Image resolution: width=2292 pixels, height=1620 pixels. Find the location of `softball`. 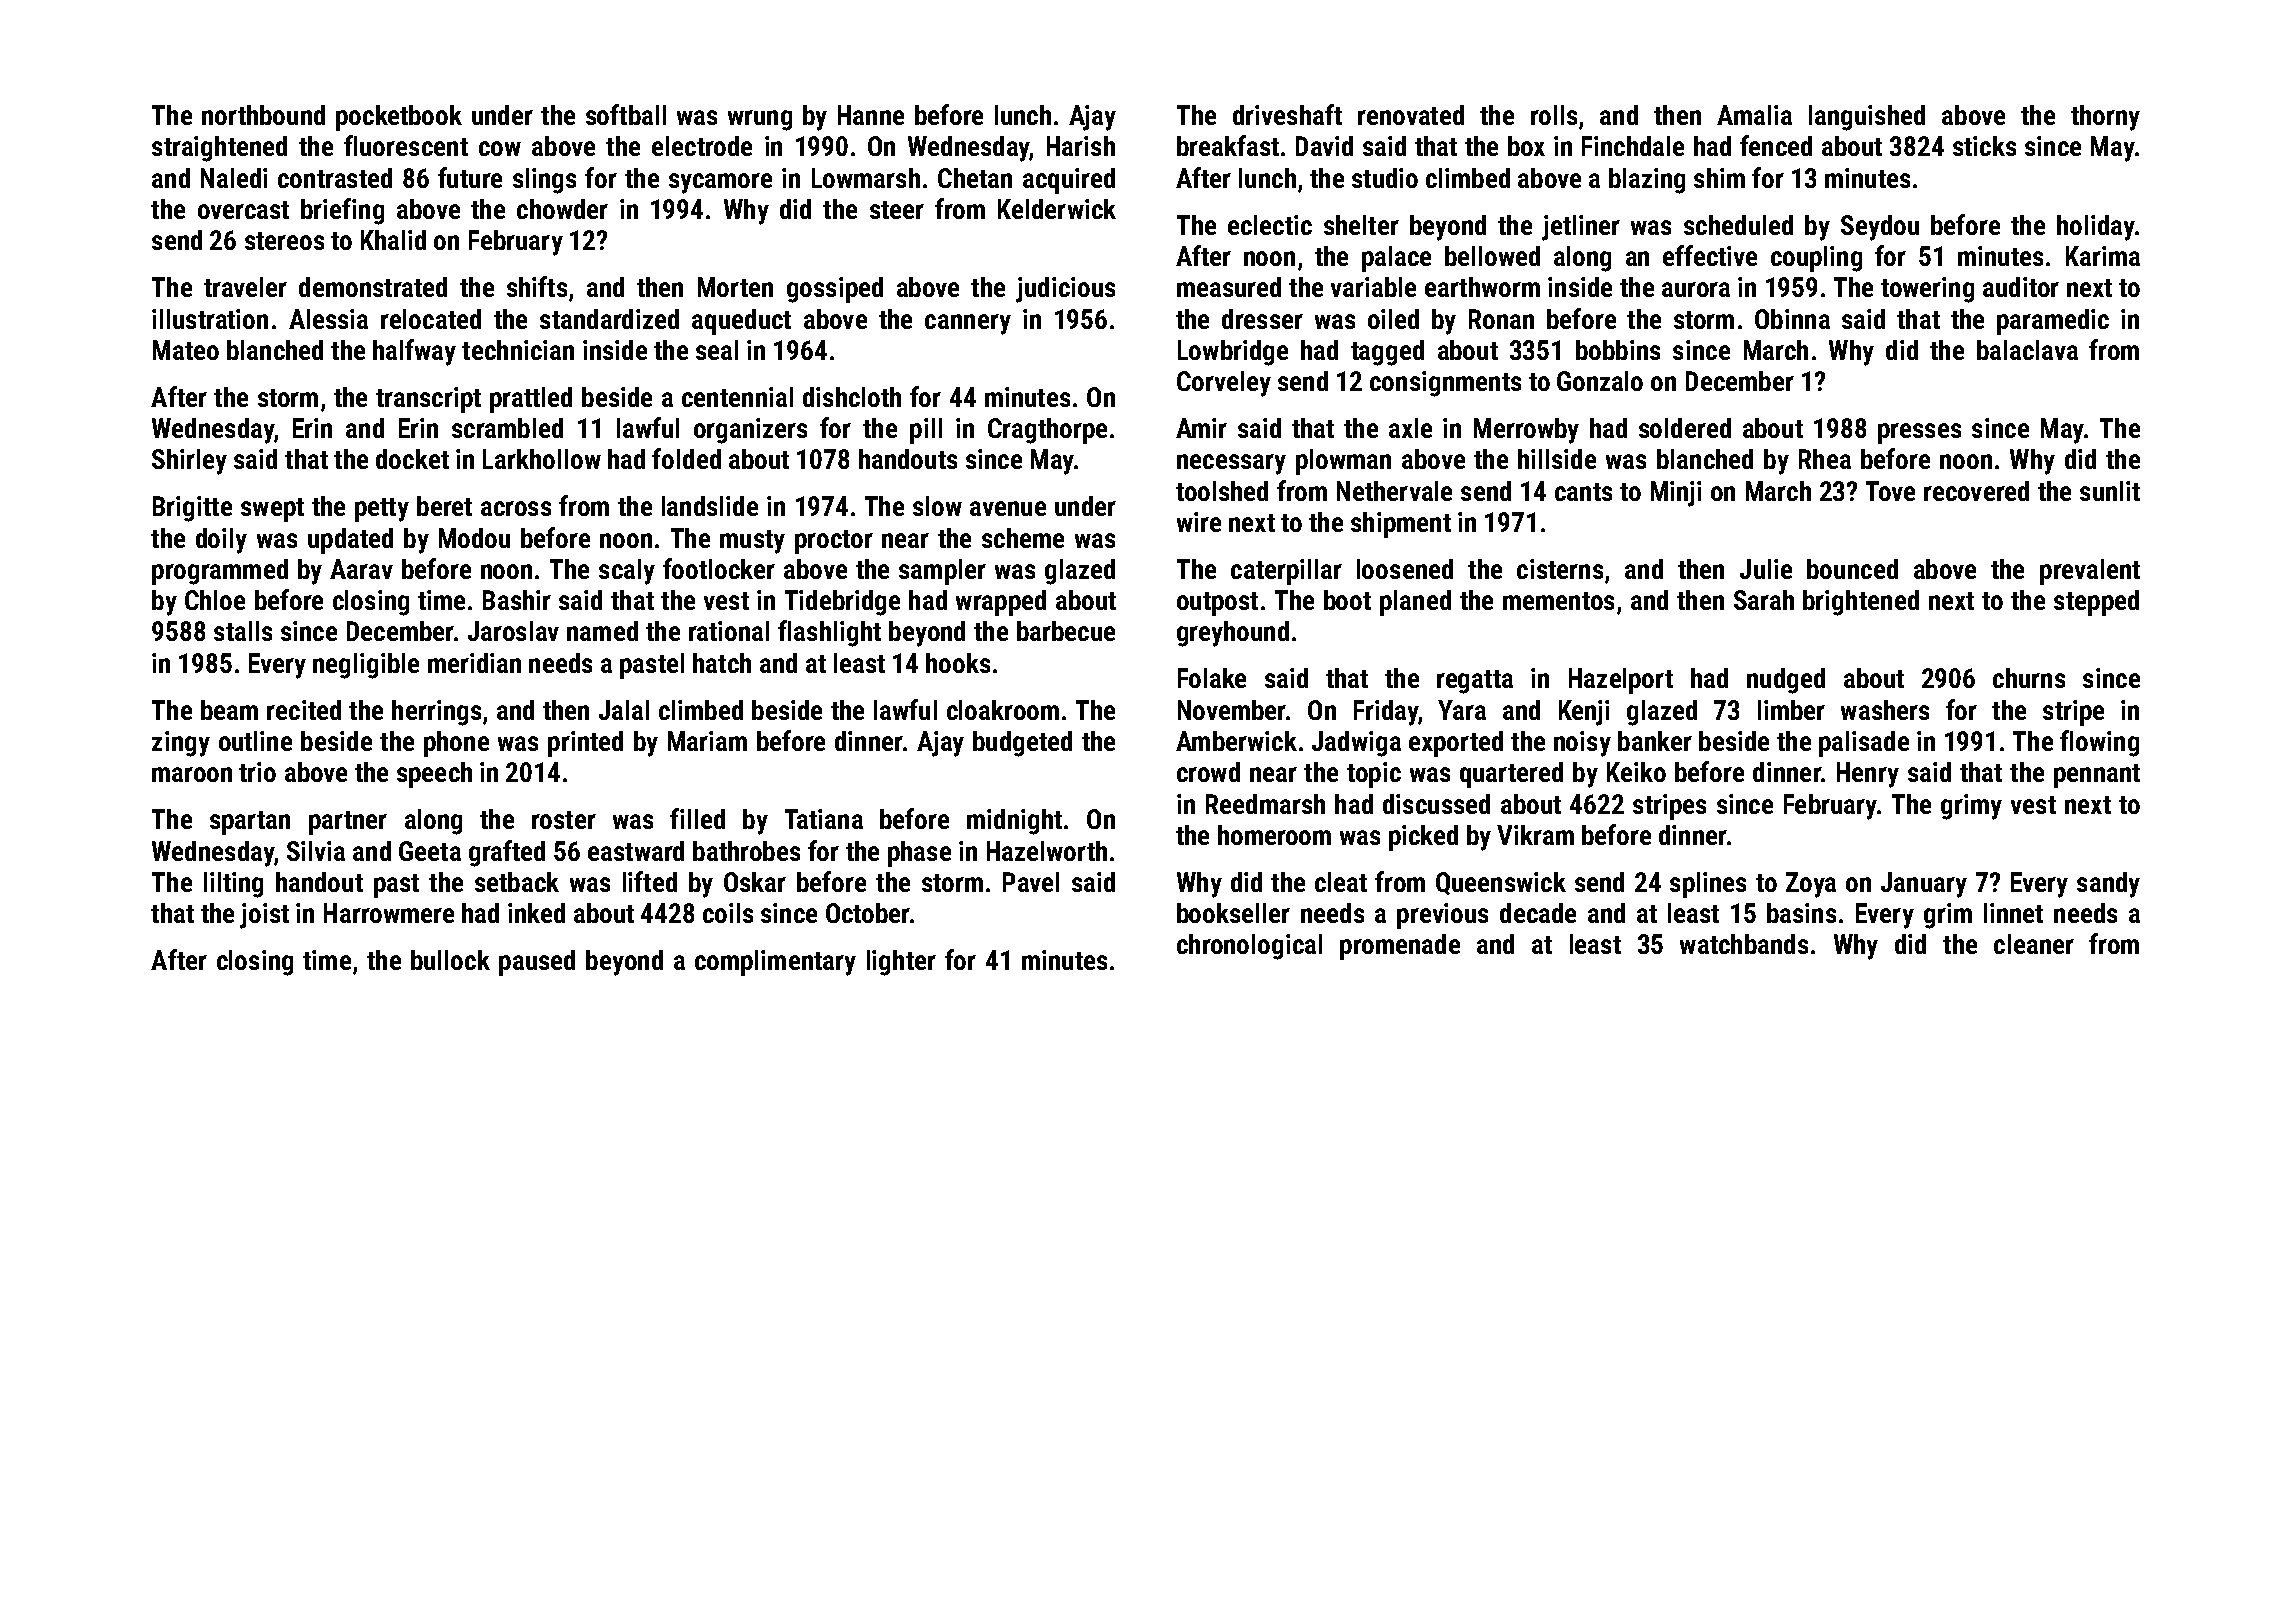

softball is located at coordinates (626, 114).
